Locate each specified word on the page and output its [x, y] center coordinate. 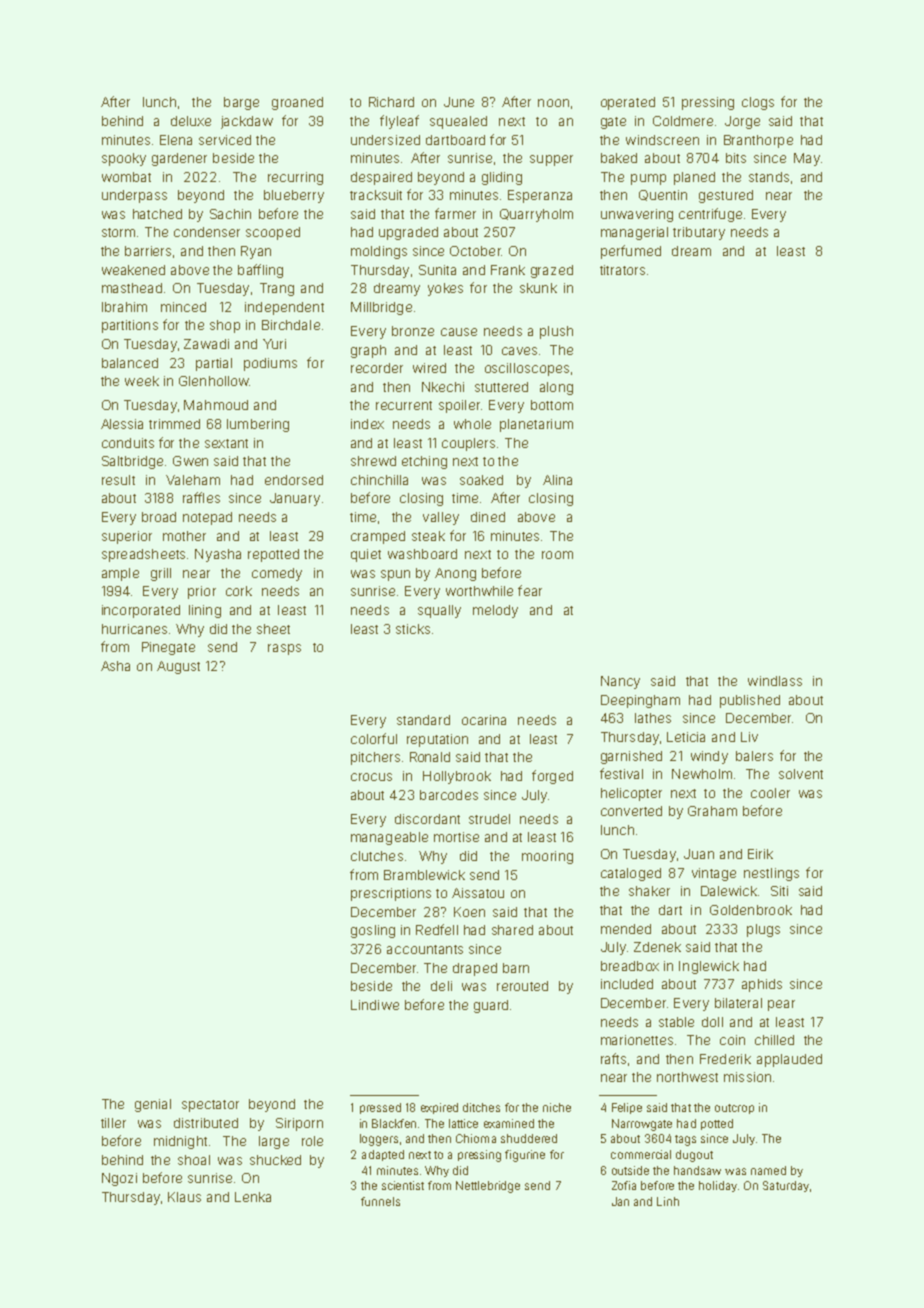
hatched [157, 214]
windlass [775, 681]
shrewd [373, 461]
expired [439, 1108]
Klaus [184, 1197]
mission [747, 1077]
